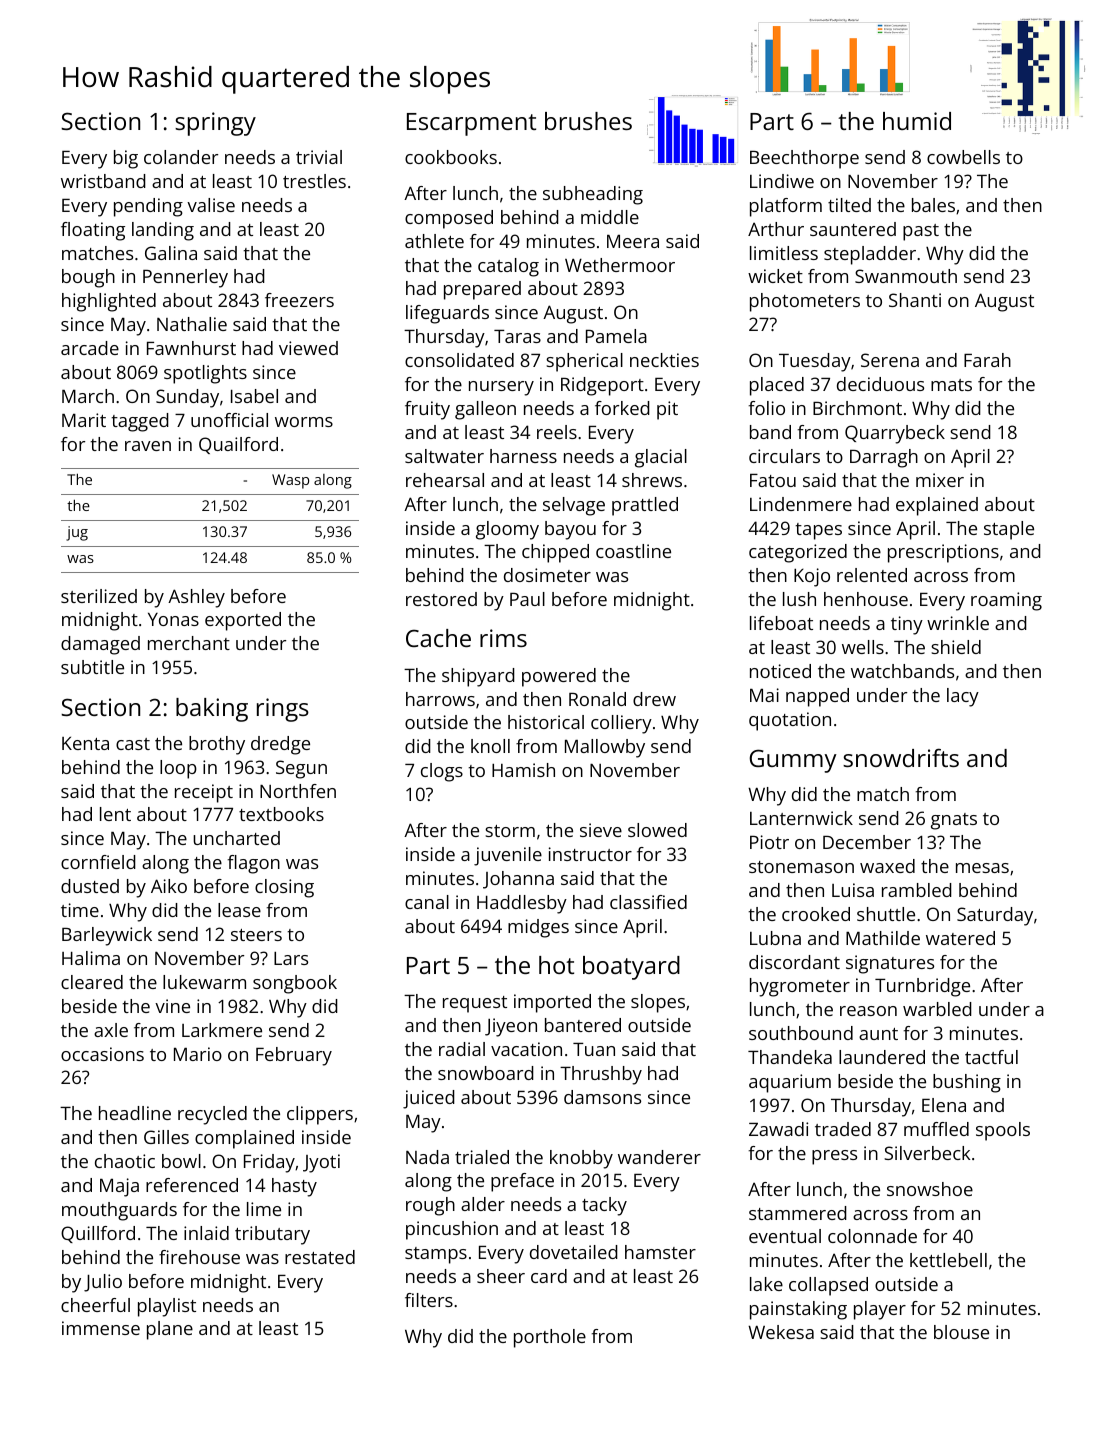 The height and width of the image is (1432, 1107). What do you see at coordinates (849, 205) in the image?
I see `tilted` at bounding box center [849, 205].
